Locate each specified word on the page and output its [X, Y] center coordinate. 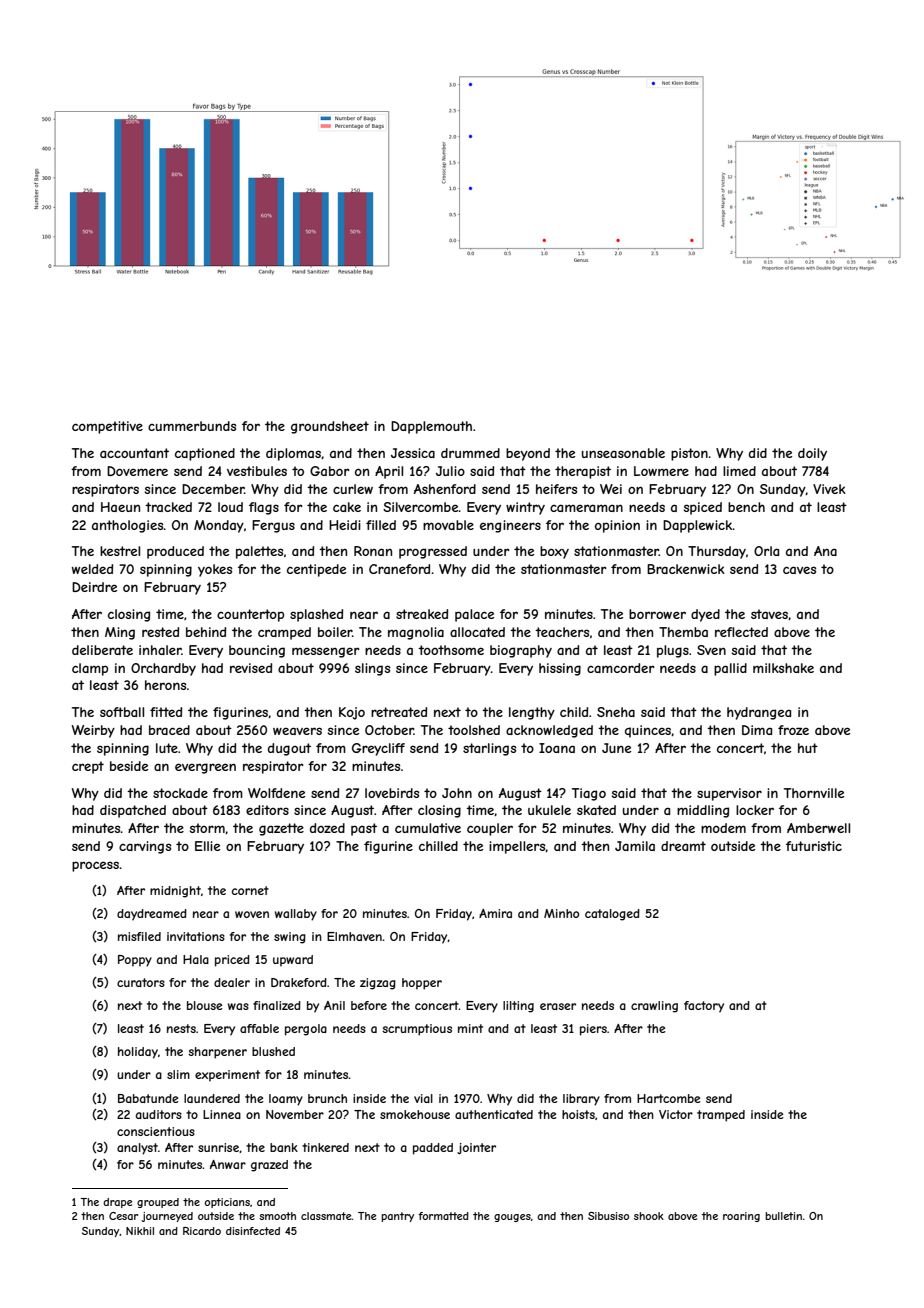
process [95, 866]
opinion [617, 526]
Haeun [120, 507]
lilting [518, 1007]
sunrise [218, 1147]
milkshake [783, 668]
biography [521, 651]
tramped [721, 1116]
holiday [138, 1053]
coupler [490, 829]
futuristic [814, 846]
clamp [90, 669]
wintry [525, 508]
